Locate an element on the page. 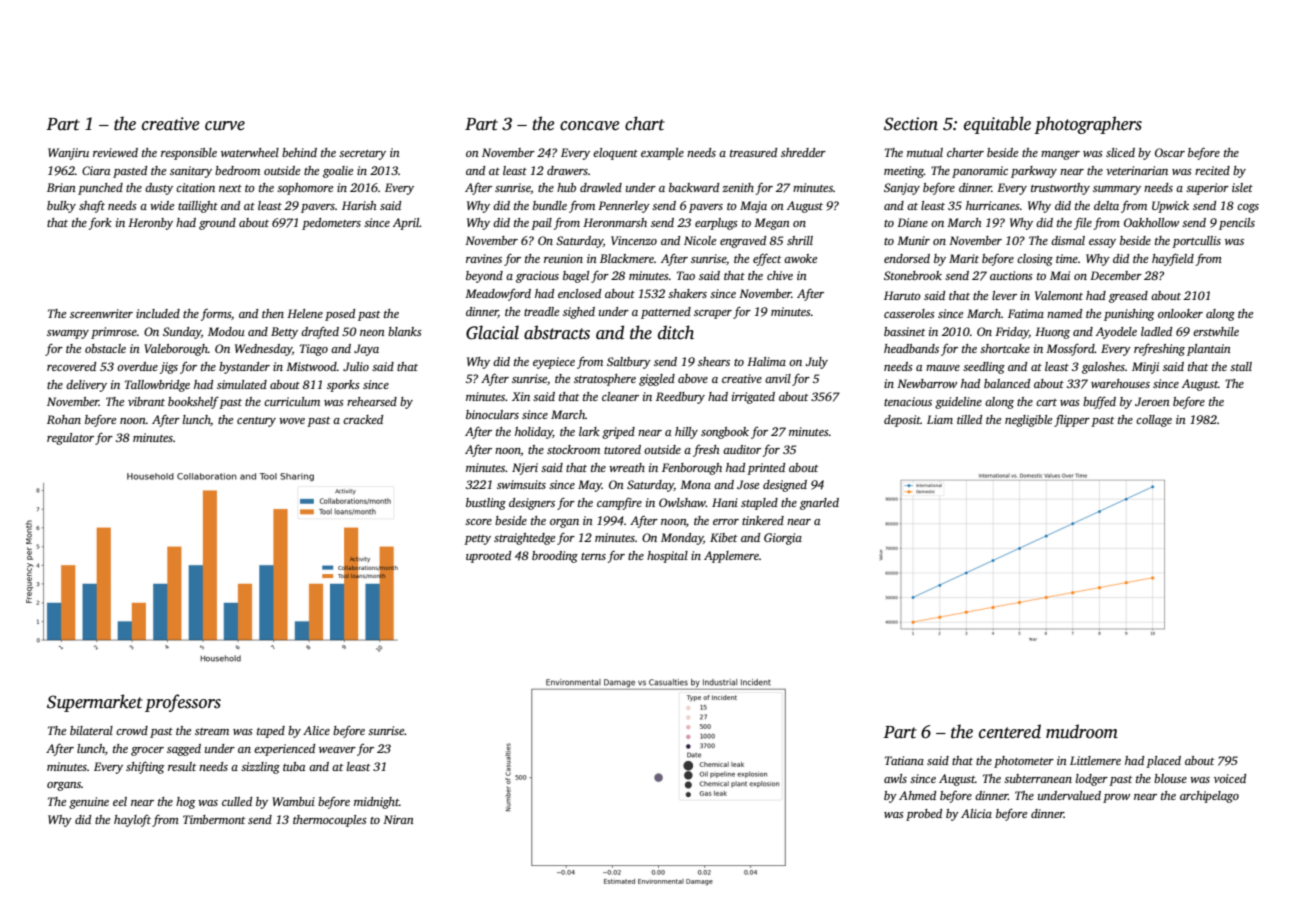 The height and width of the page is (924, 1308). ravines is located at coordinates (484, 258).
